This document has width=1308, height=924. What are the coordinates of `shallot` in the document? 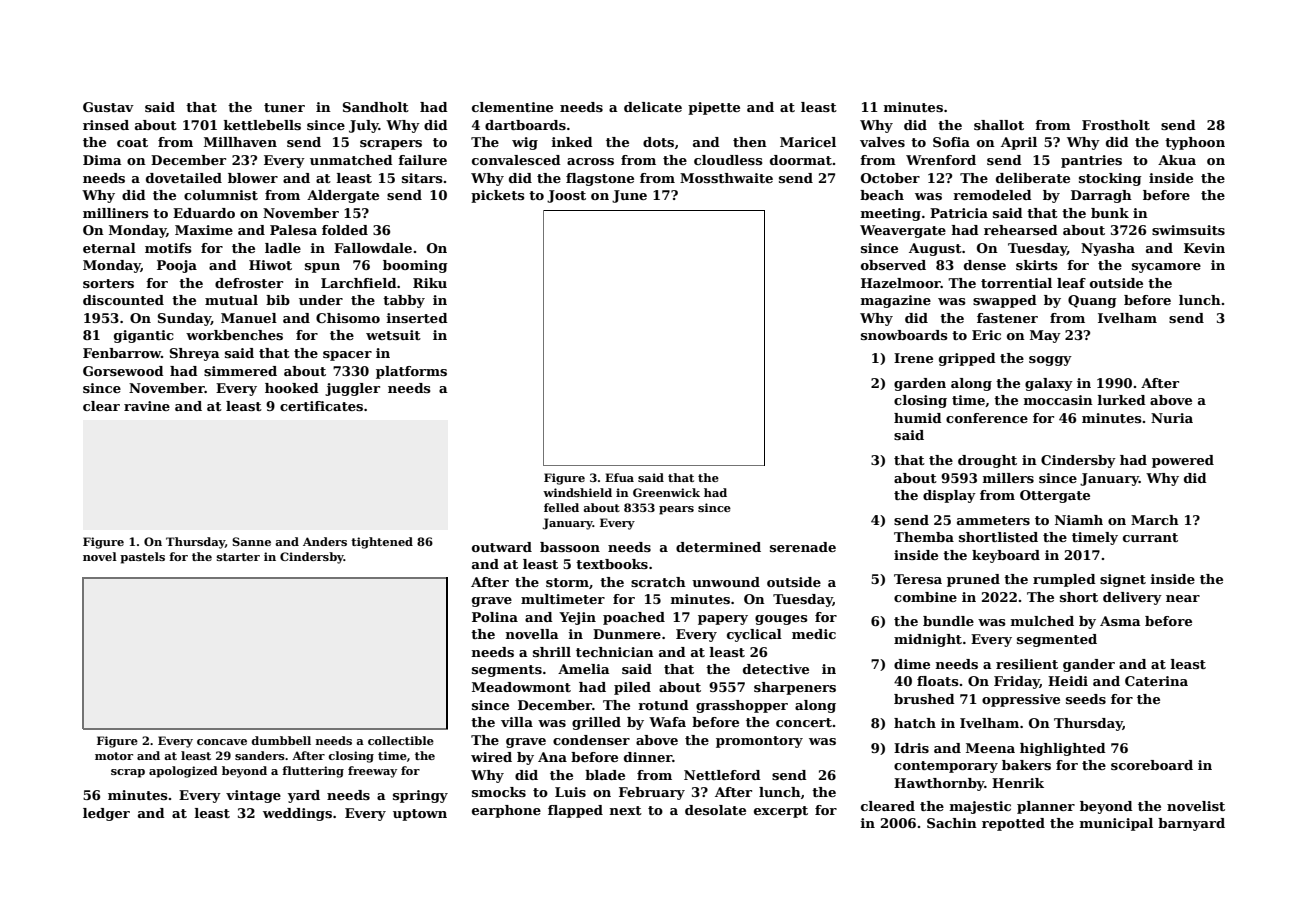 It's located at (999, 125).
